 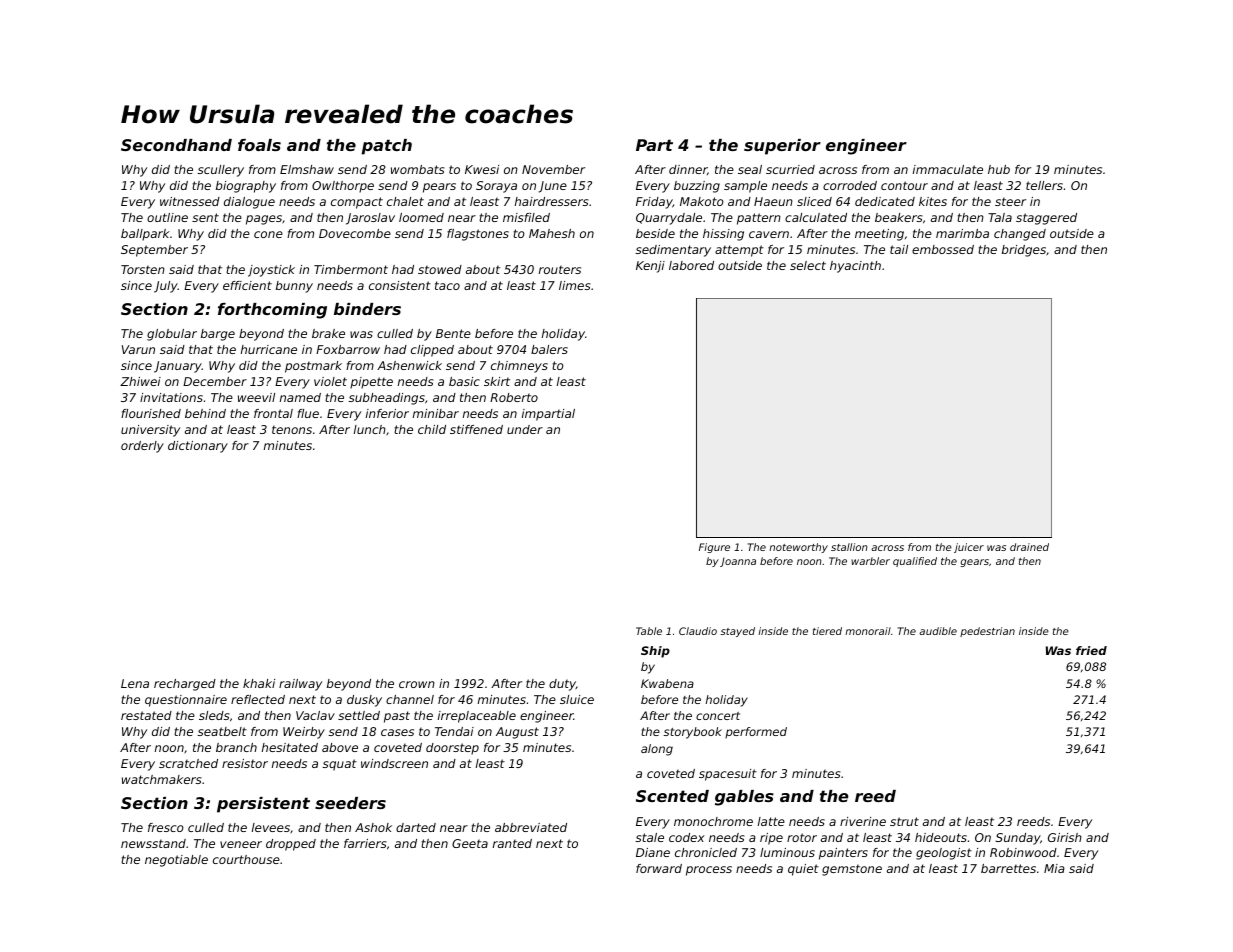 What do you see at coordinates (702, 201) in the image?
I see `Makoto` at bounding box center [702, 201].
